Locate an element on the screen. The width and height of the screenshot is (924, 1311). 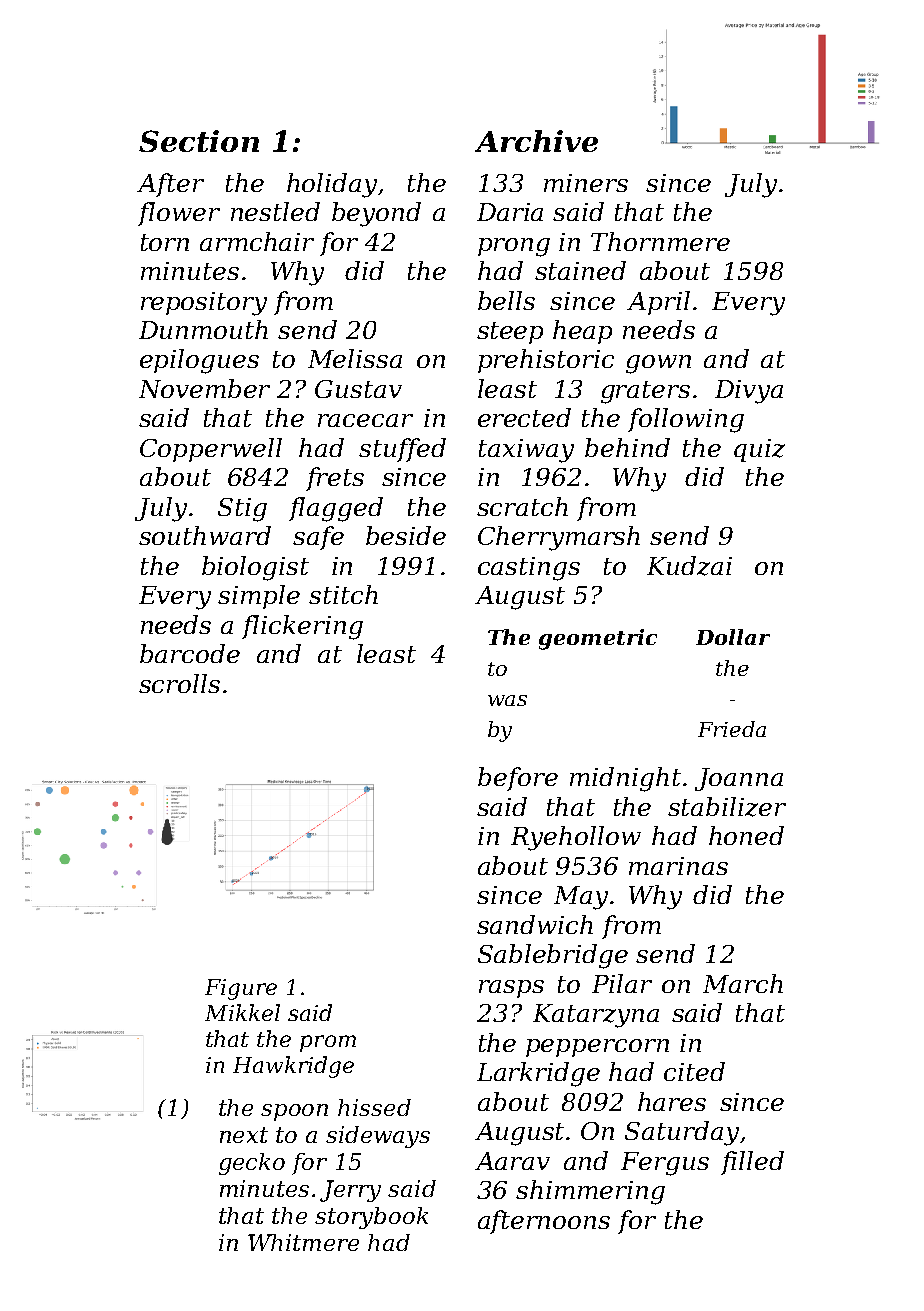
Melissa is located at coordinates (355, 358).
